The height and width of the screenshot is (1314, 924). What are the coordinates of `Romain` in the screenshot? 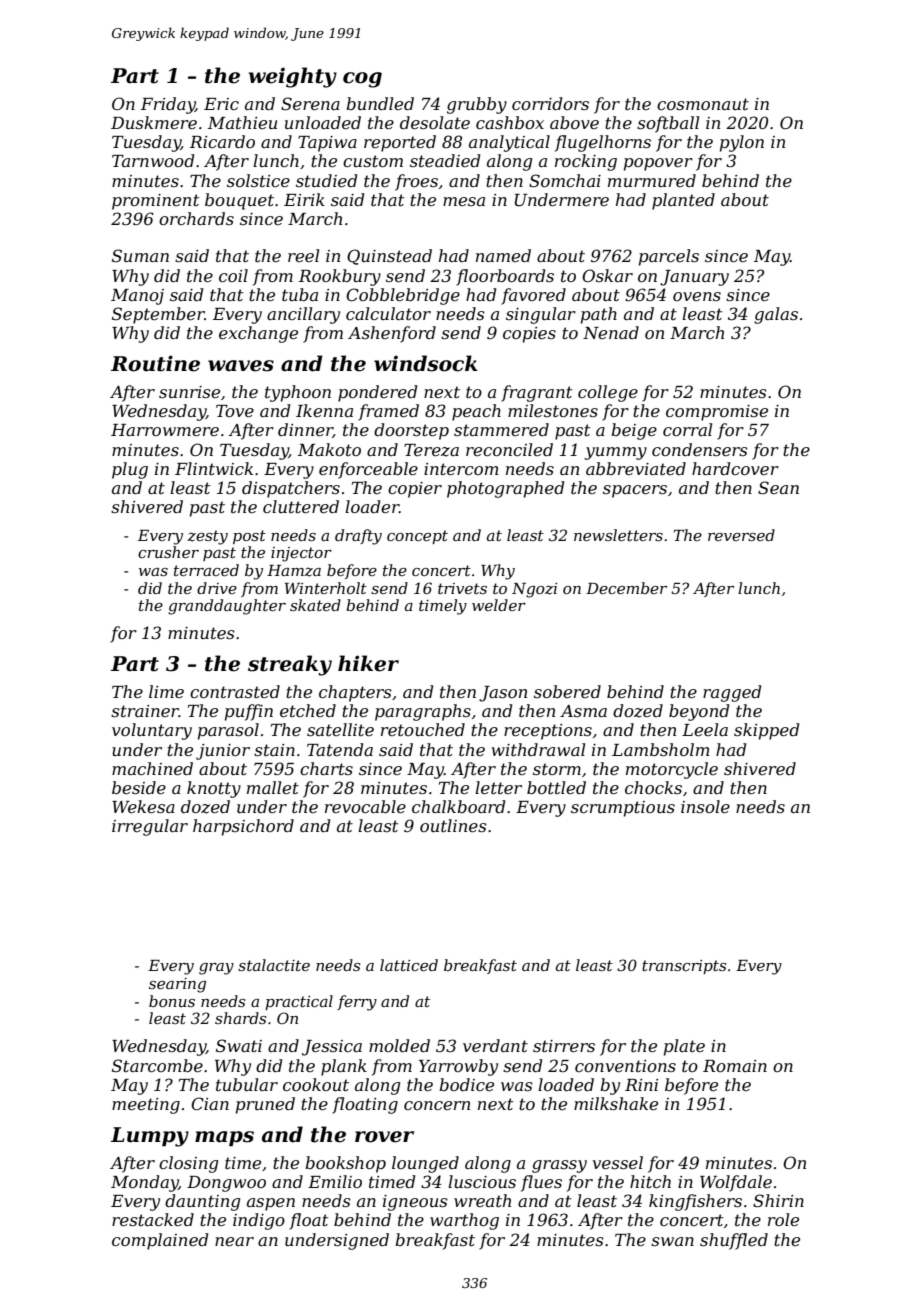 It's located at (735, 1066).
